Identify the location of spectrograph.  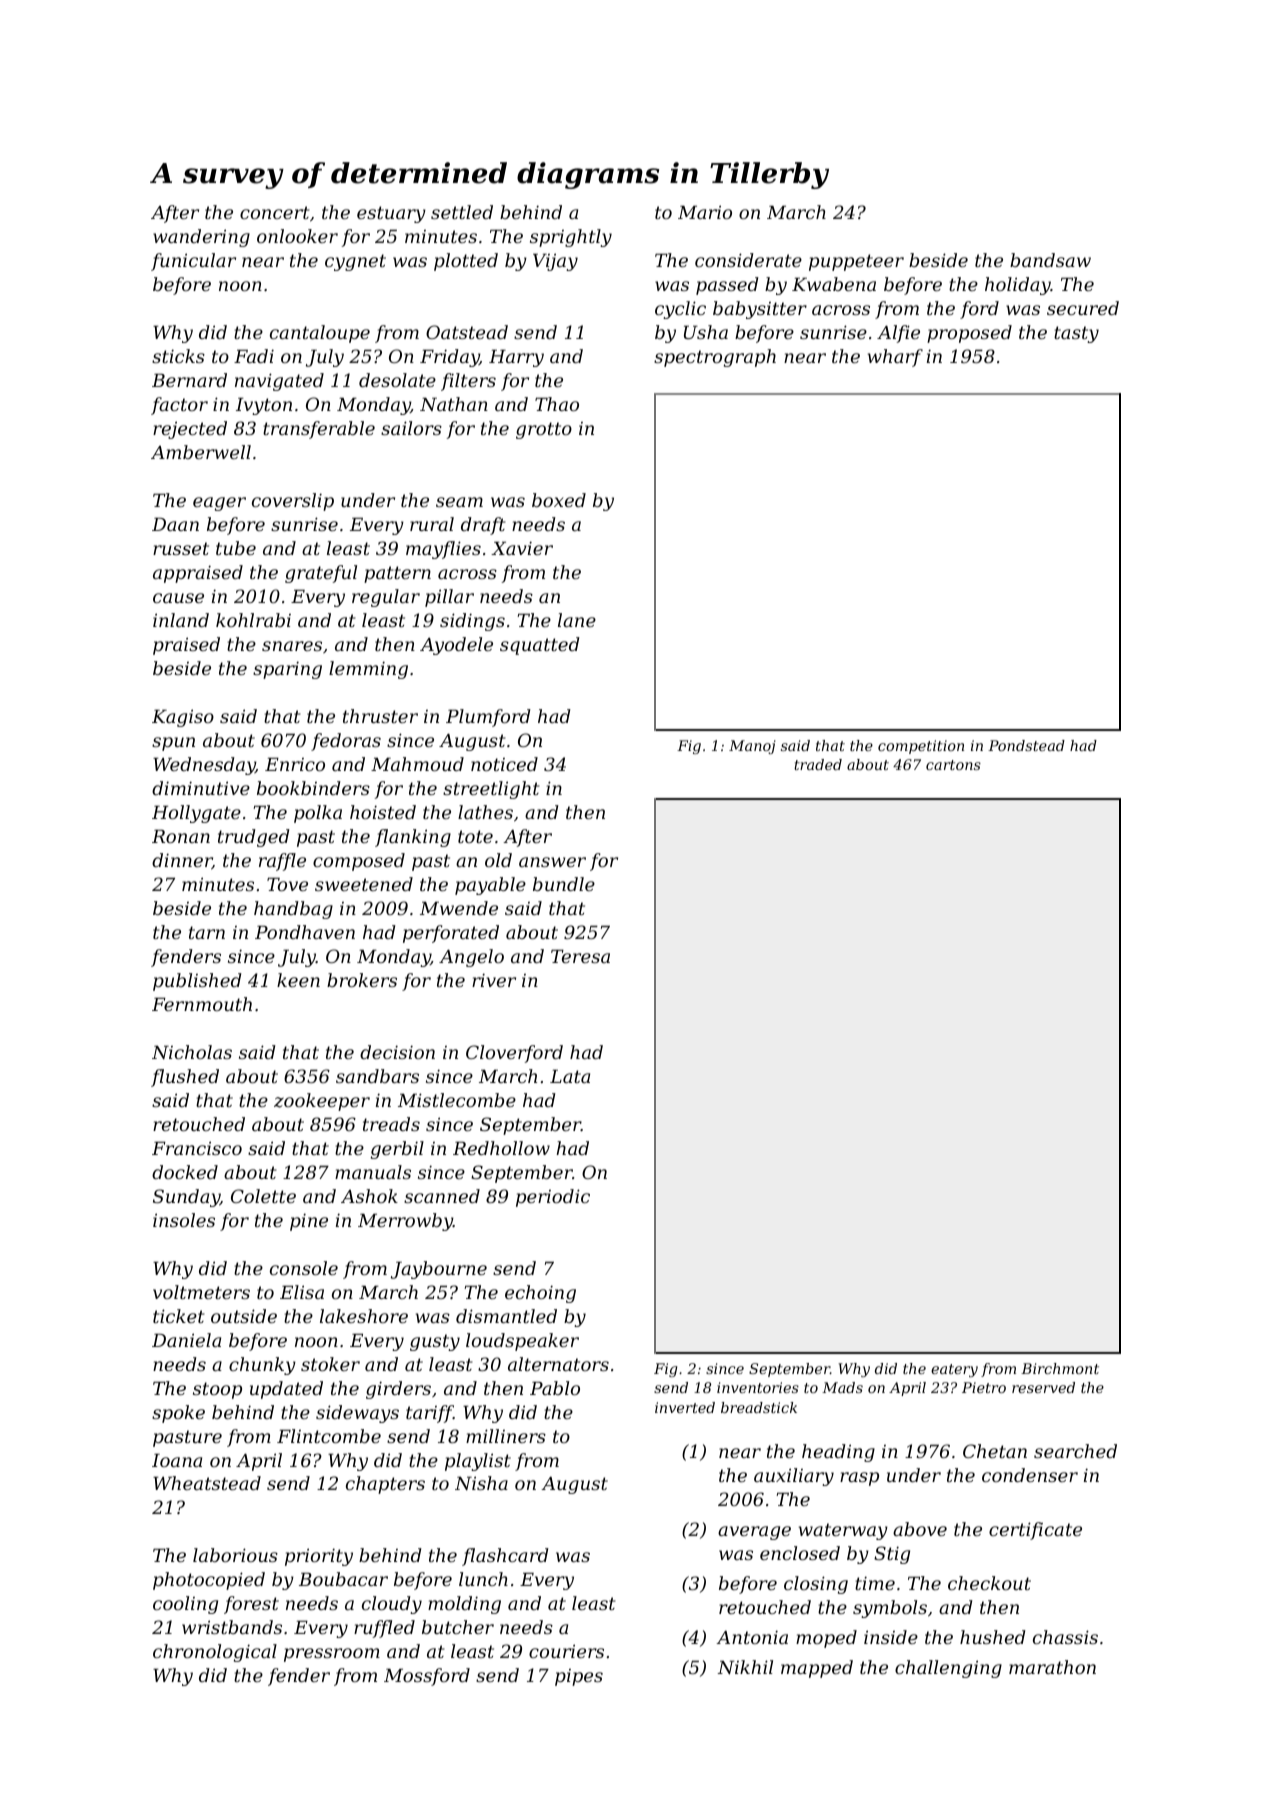
(715, 358).
